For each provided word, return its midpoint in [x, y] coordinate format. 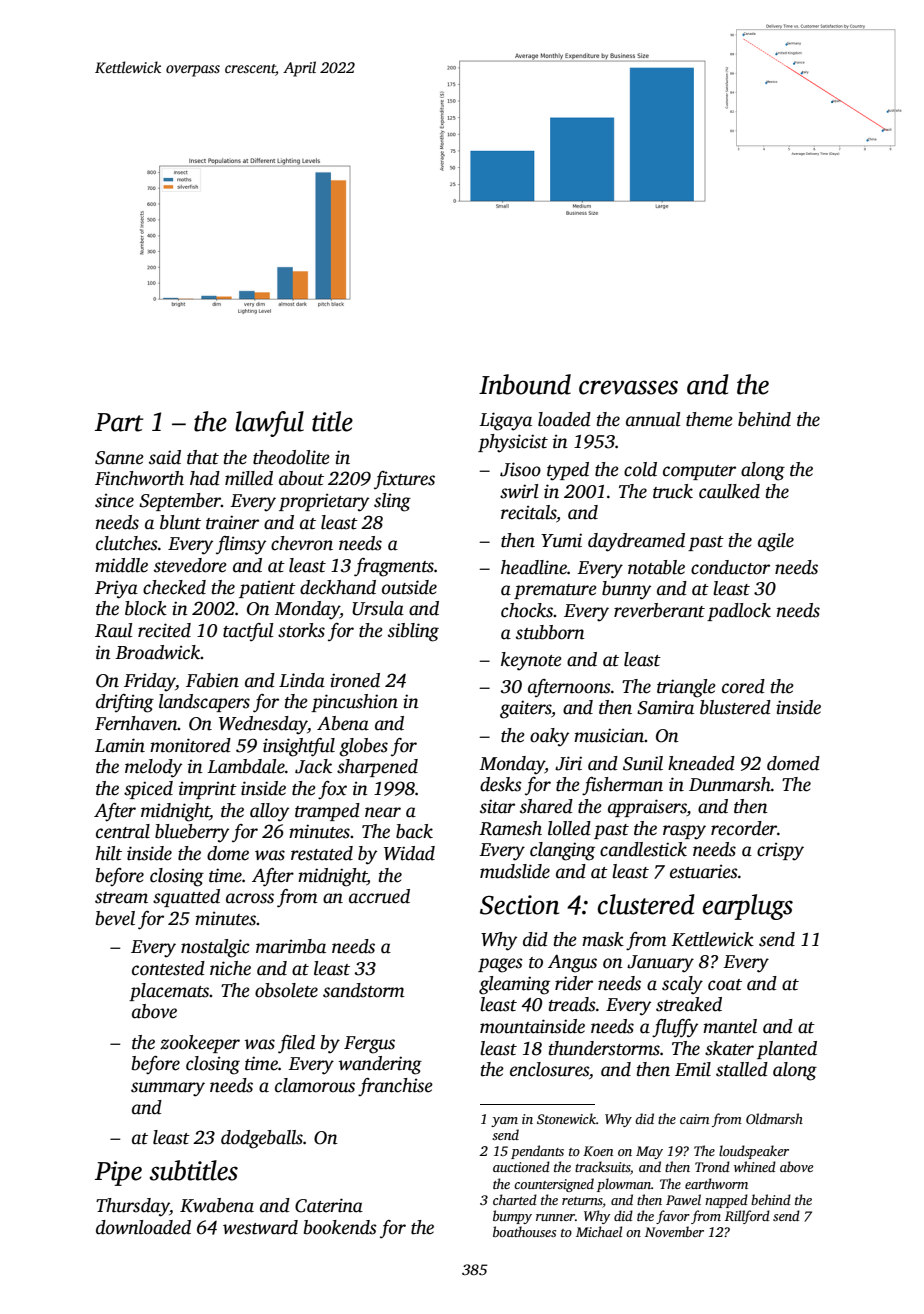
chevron [302, 543]
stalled [742, 1069]
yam [504, 1122]
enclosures [549, 1069]
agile [776, 542]
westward [260, 1227]
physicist [513, 443]
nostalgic [215, 948]
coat [725, 985]
